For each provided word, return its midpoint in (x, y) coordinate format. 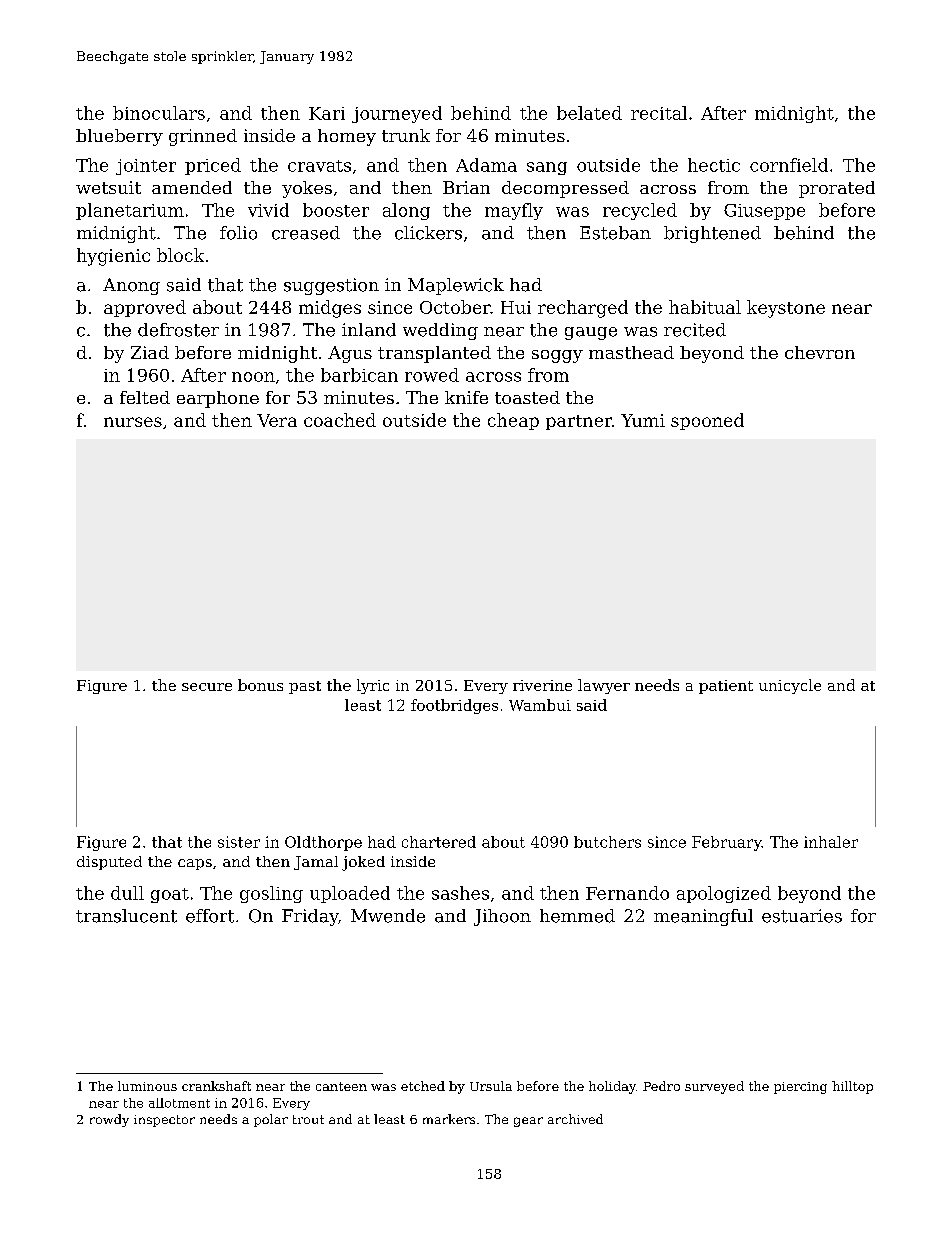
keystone (786, 309)
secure (207, 687)
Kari (327, 113)
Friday (310, 917)
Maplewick (456, 286)
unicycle (790, 686)
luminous (147, 1086)
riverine (542, 685)
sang (547, 168)
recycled (640, 211)
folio (238, 233)
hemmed (577, 916)
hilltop (852, 1087)
